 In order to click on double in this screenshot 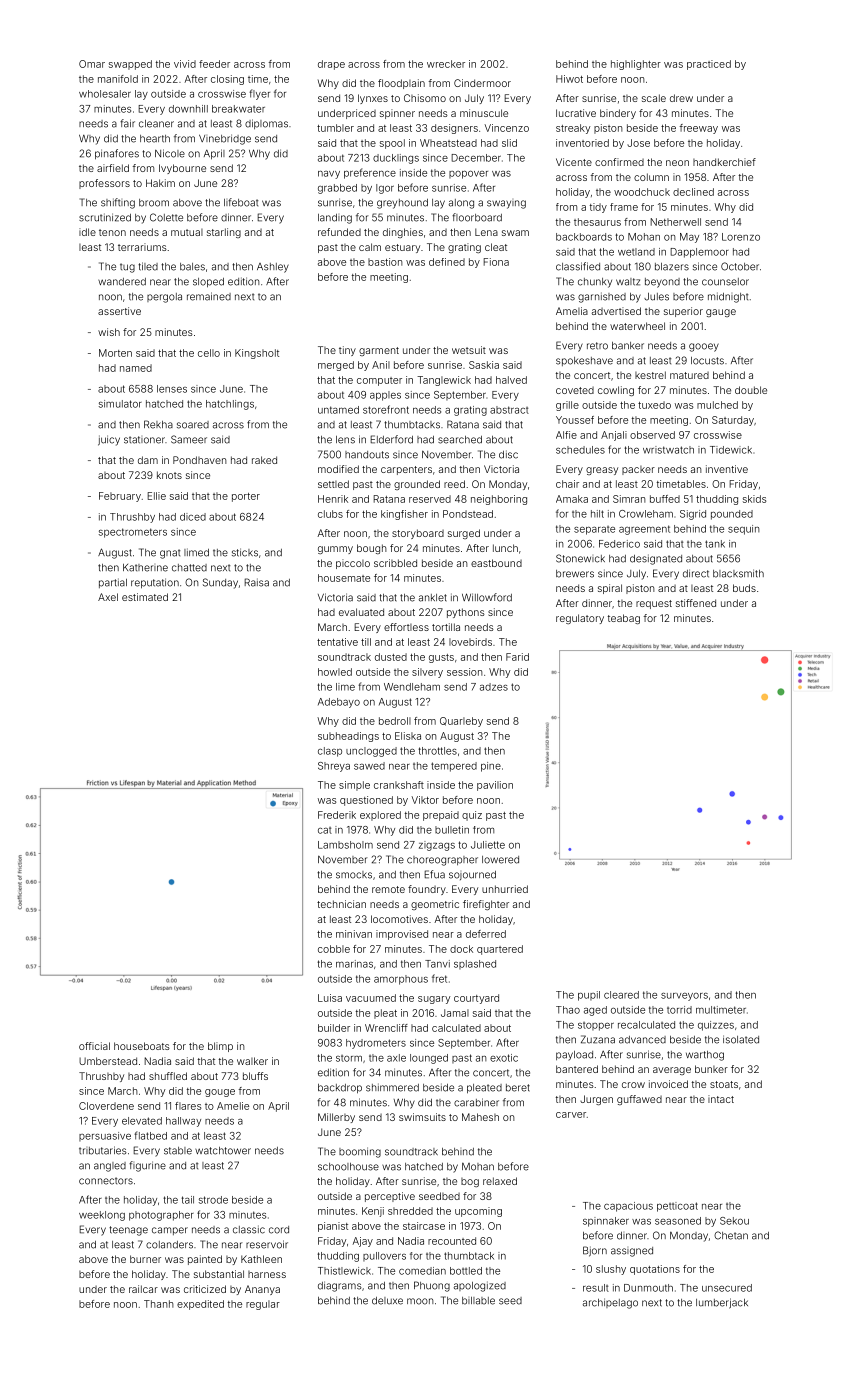, I will do `click(751, 390)`.
